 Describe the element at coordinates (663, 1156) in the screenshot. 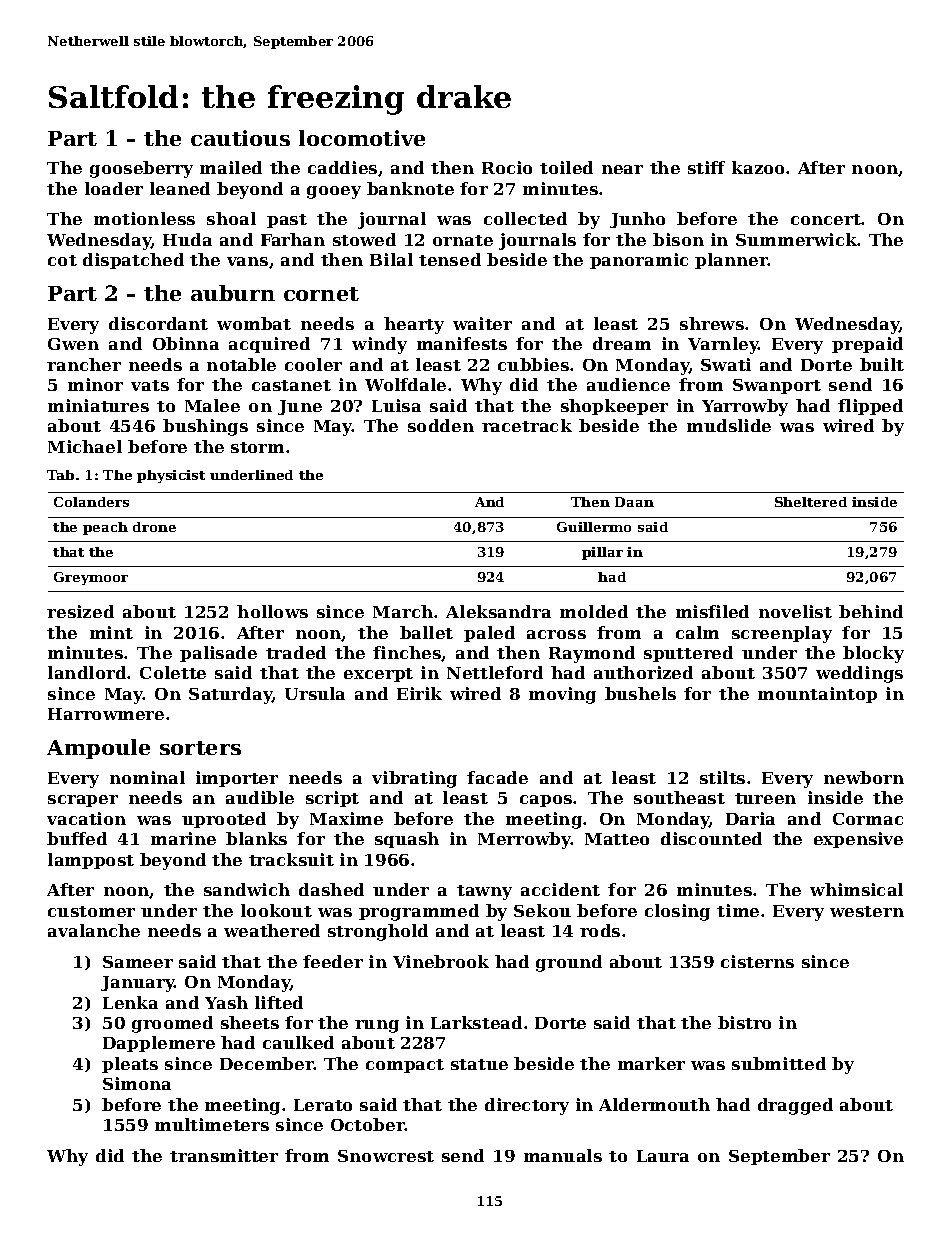

I see `Laura` at that location.
